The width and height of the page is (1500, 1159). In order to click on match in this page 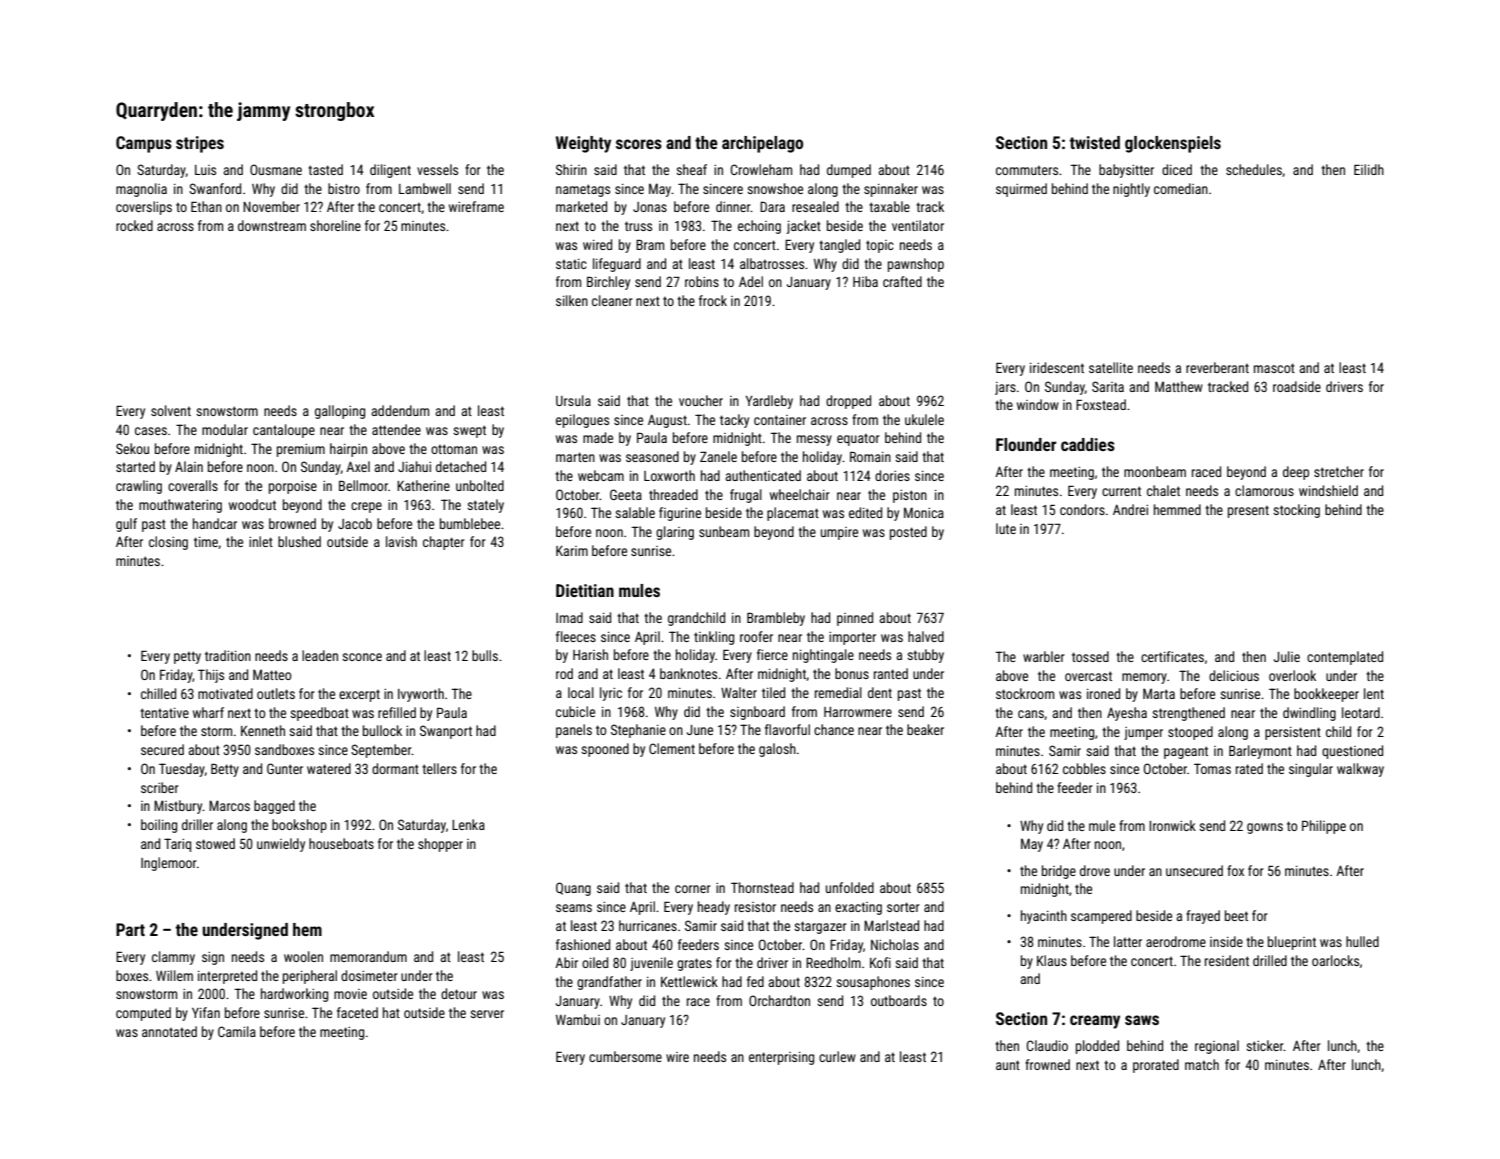, I will do `click(1202, 1064)`.
